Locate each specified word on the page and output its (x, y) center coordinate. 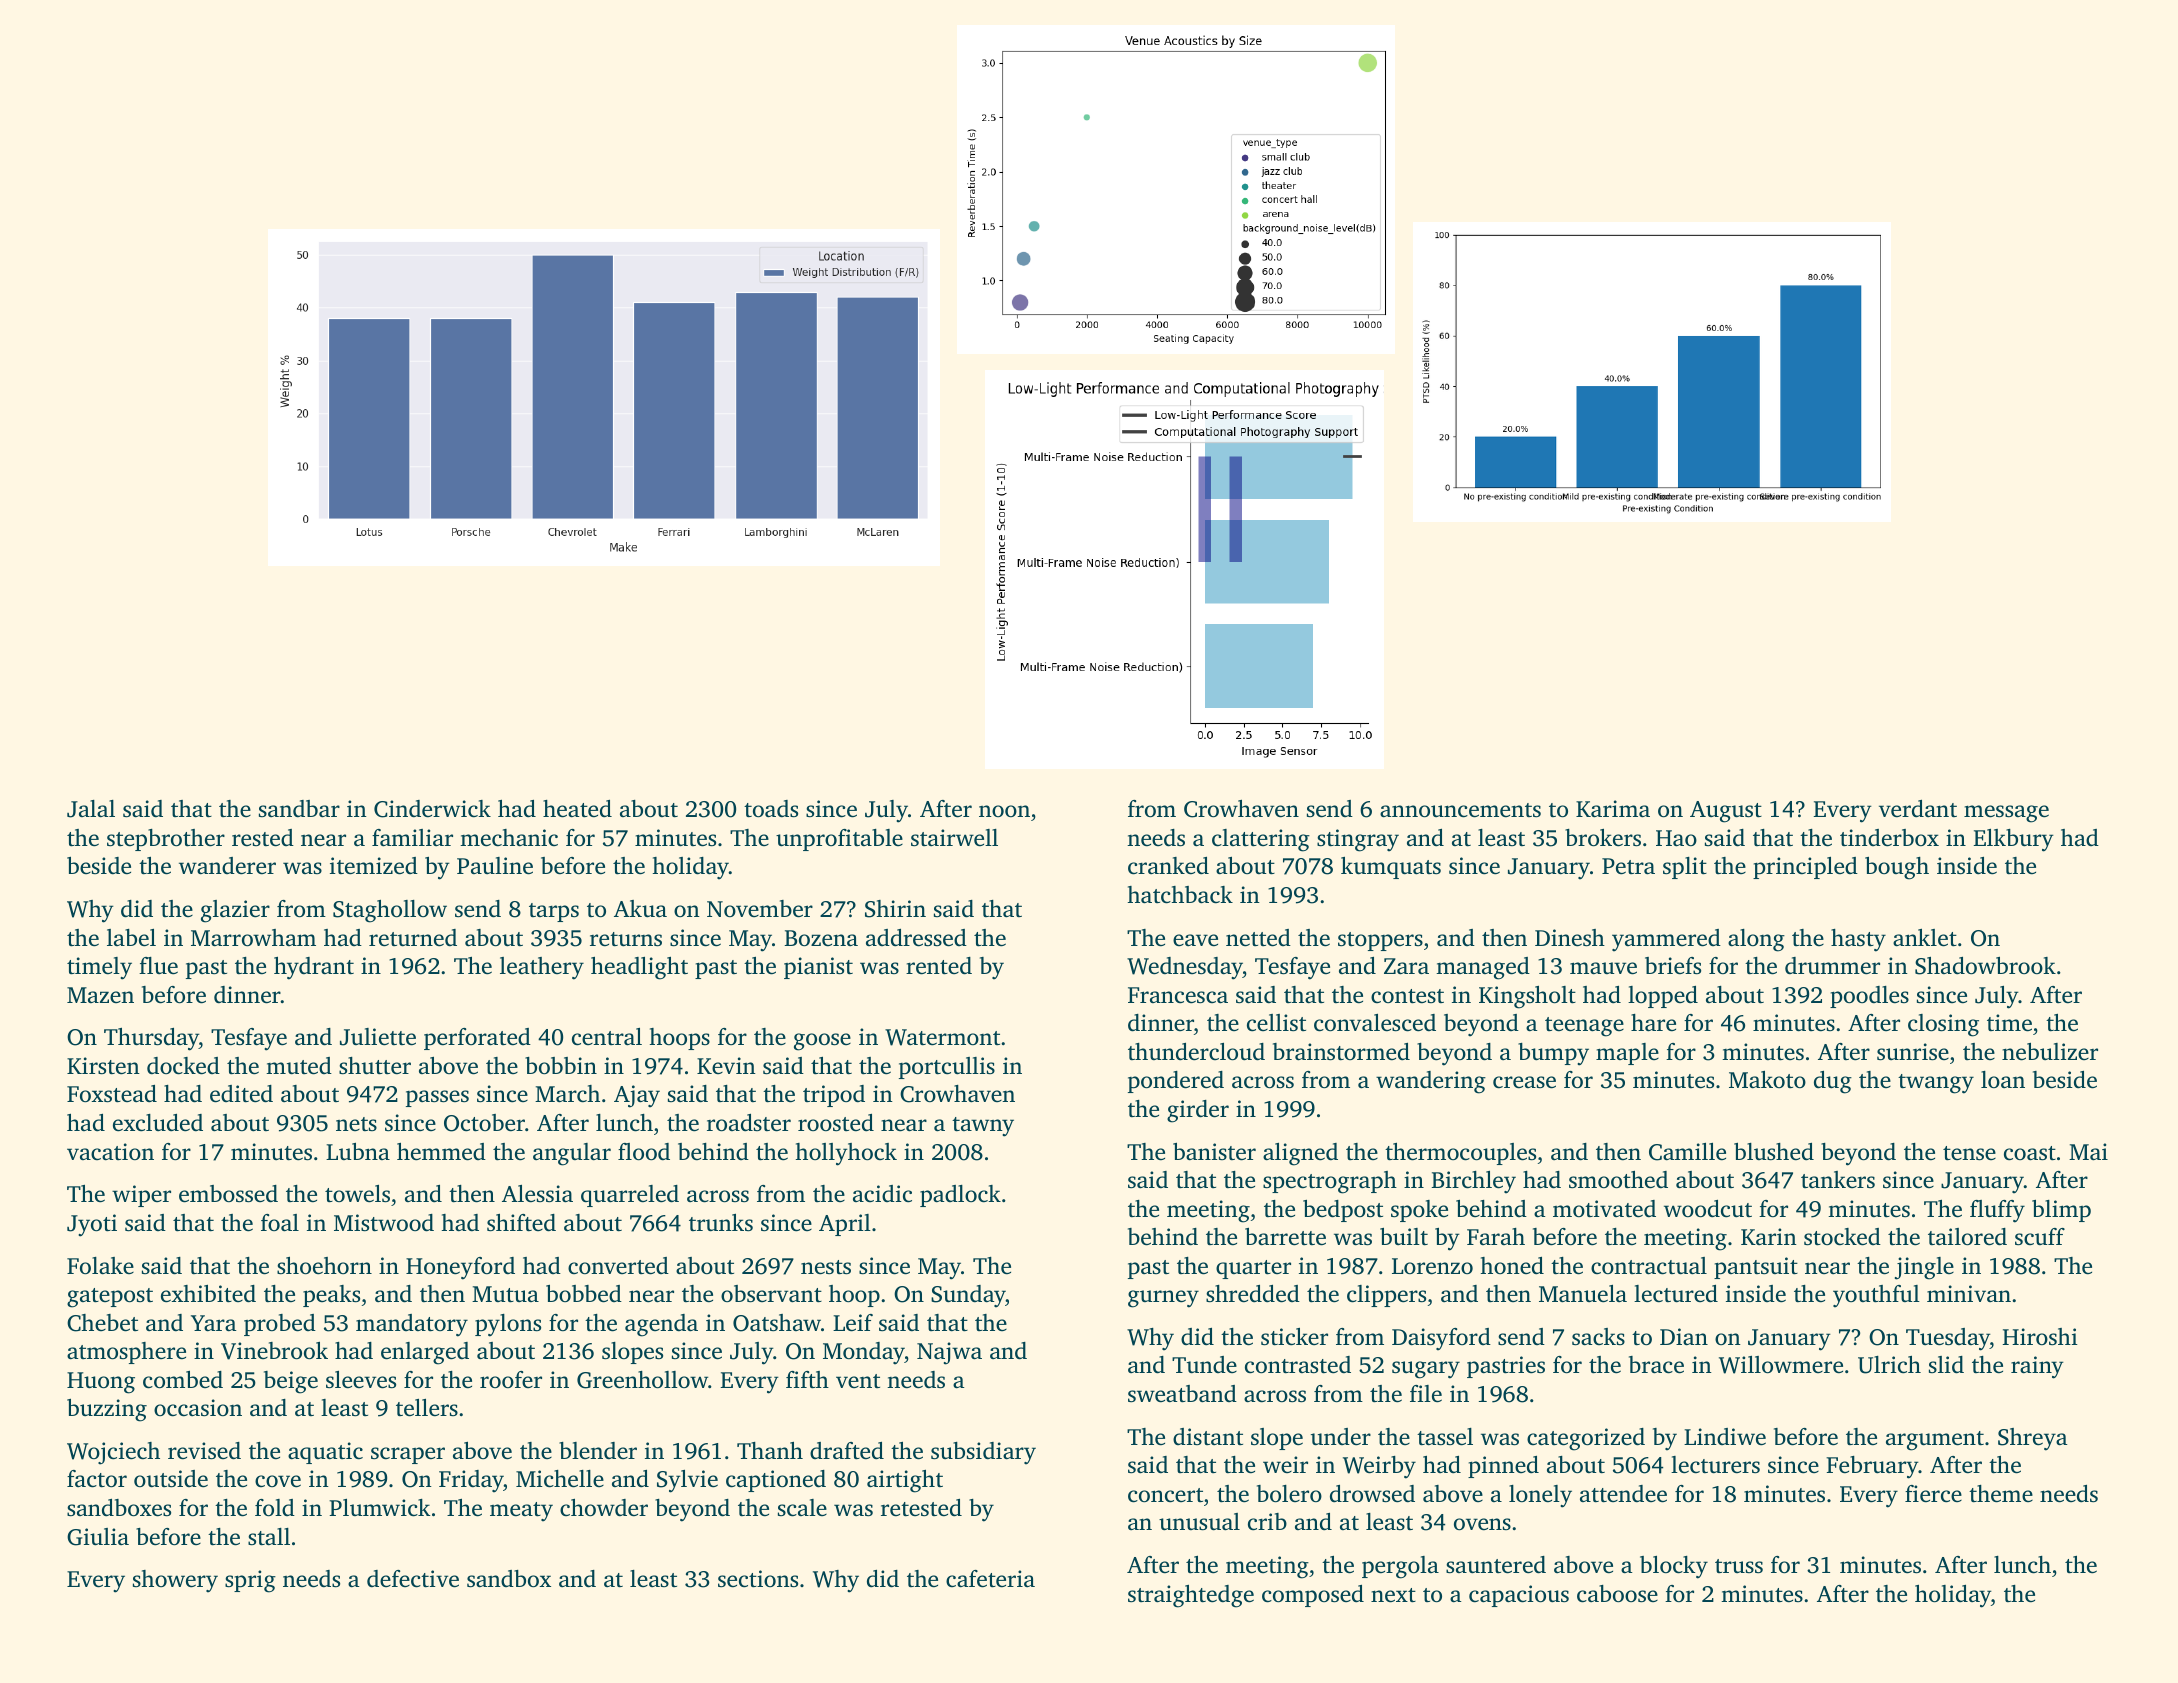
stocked (1842, 1237)
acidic (882, 1194)
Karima (1613, 809)
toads (771, 809)
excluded (158, 1123)
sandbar (299, 809)
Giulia (98, 1537)
